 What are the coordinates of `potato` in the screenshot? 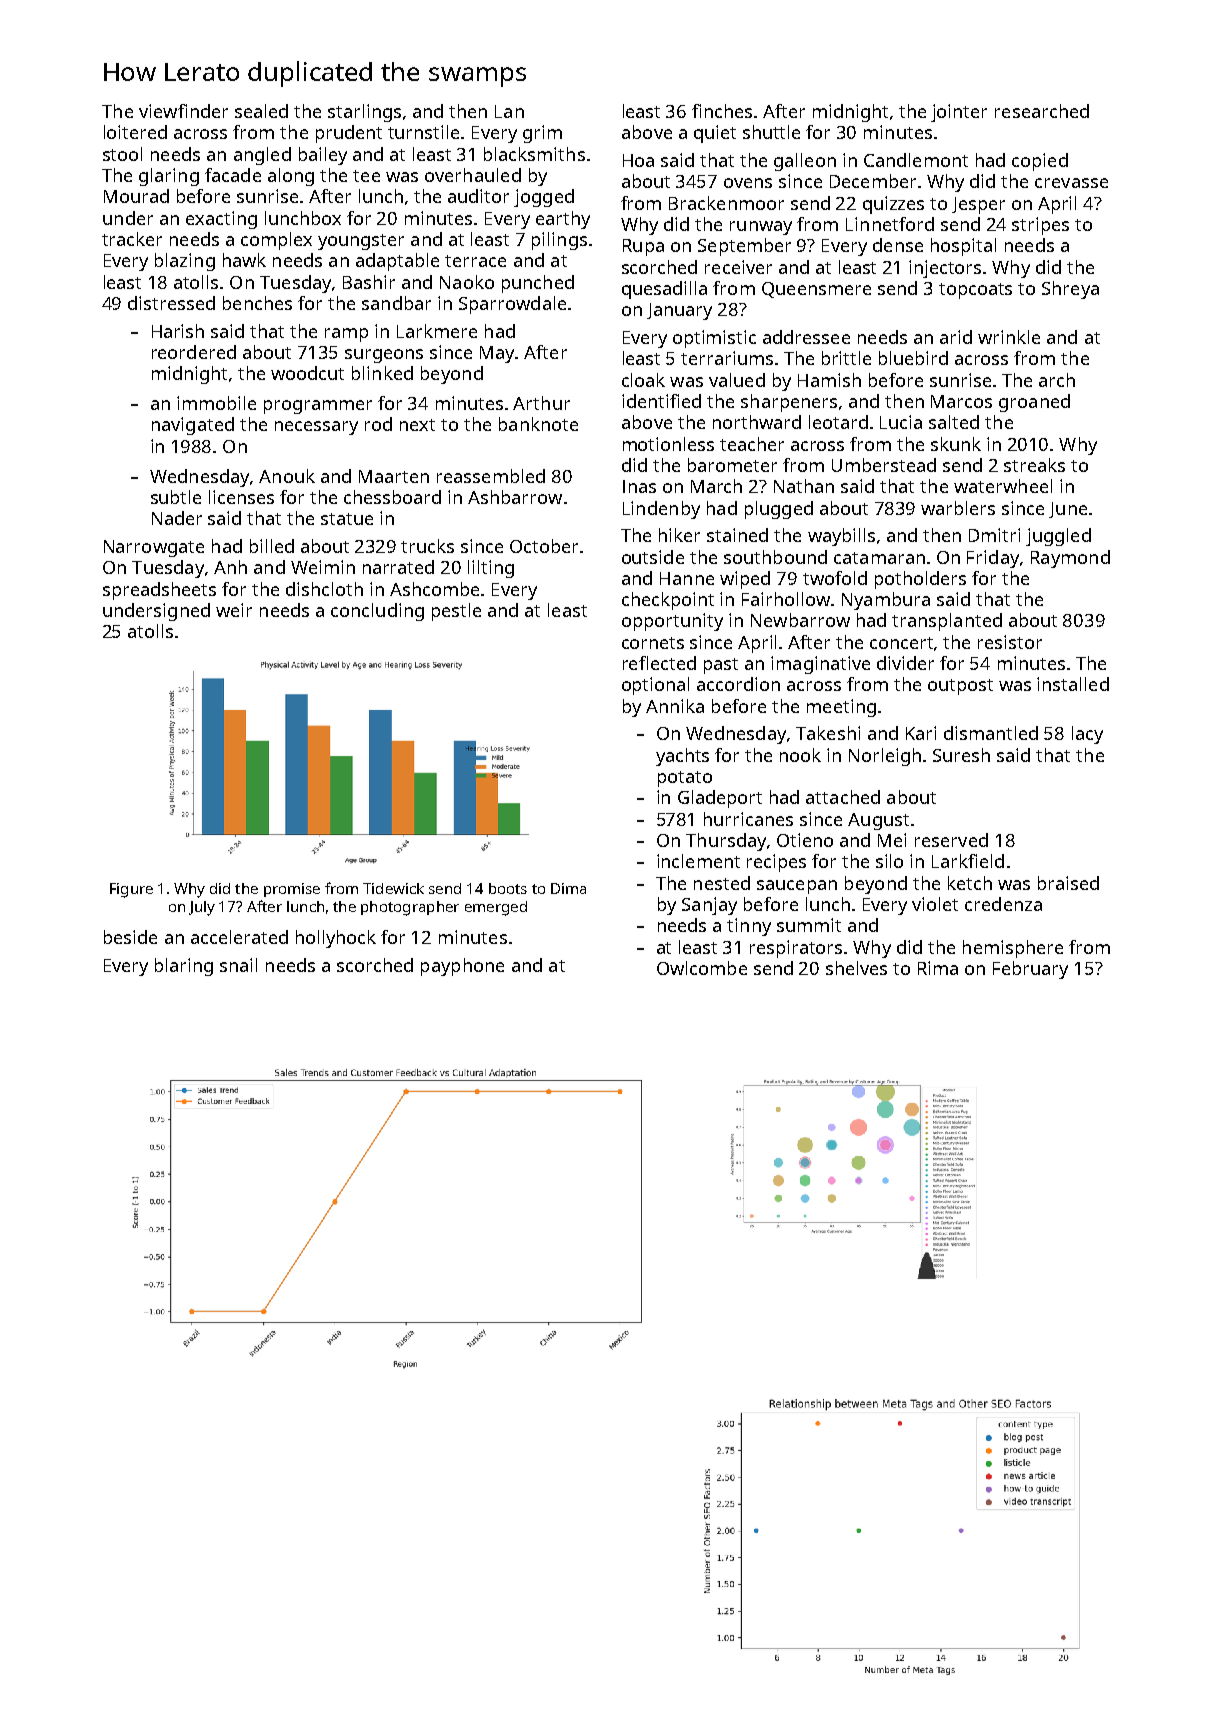 It's located at (685, 779).
